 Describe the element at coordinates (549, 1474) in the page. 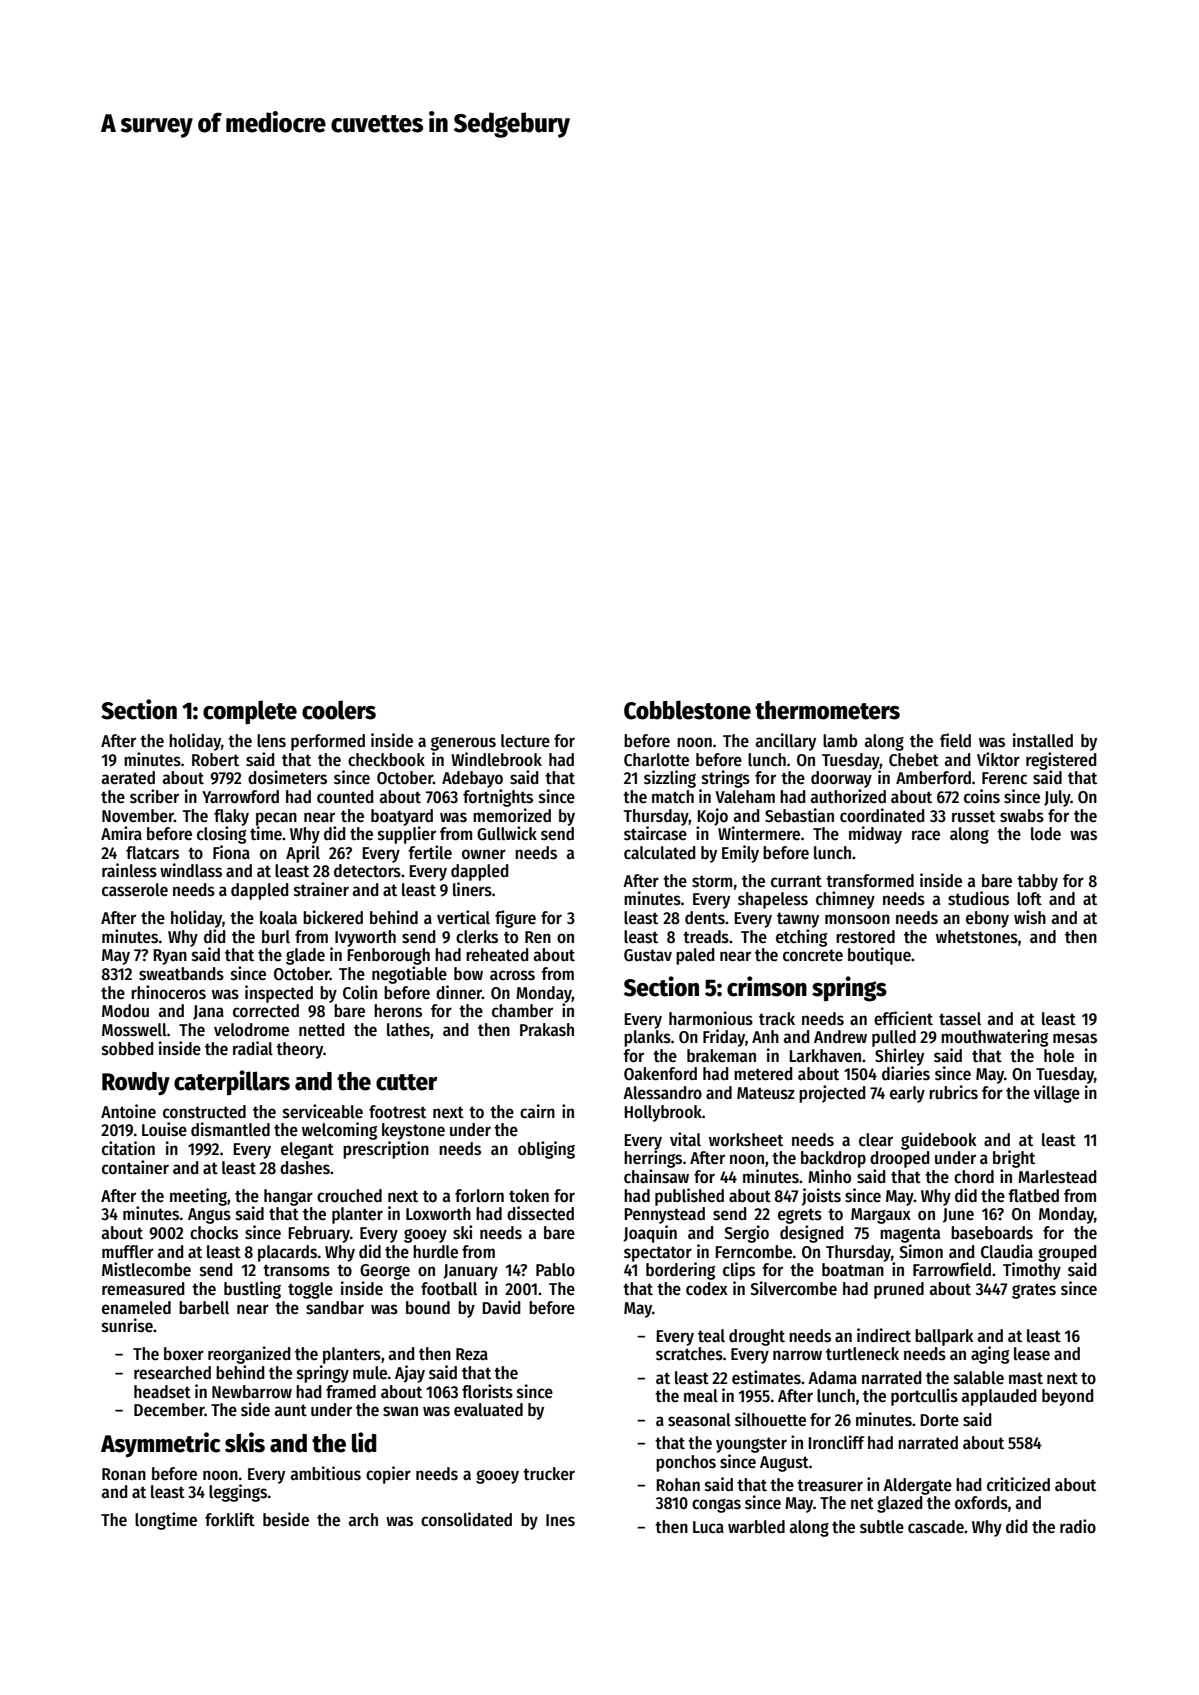

I see `trucker` at that location.
